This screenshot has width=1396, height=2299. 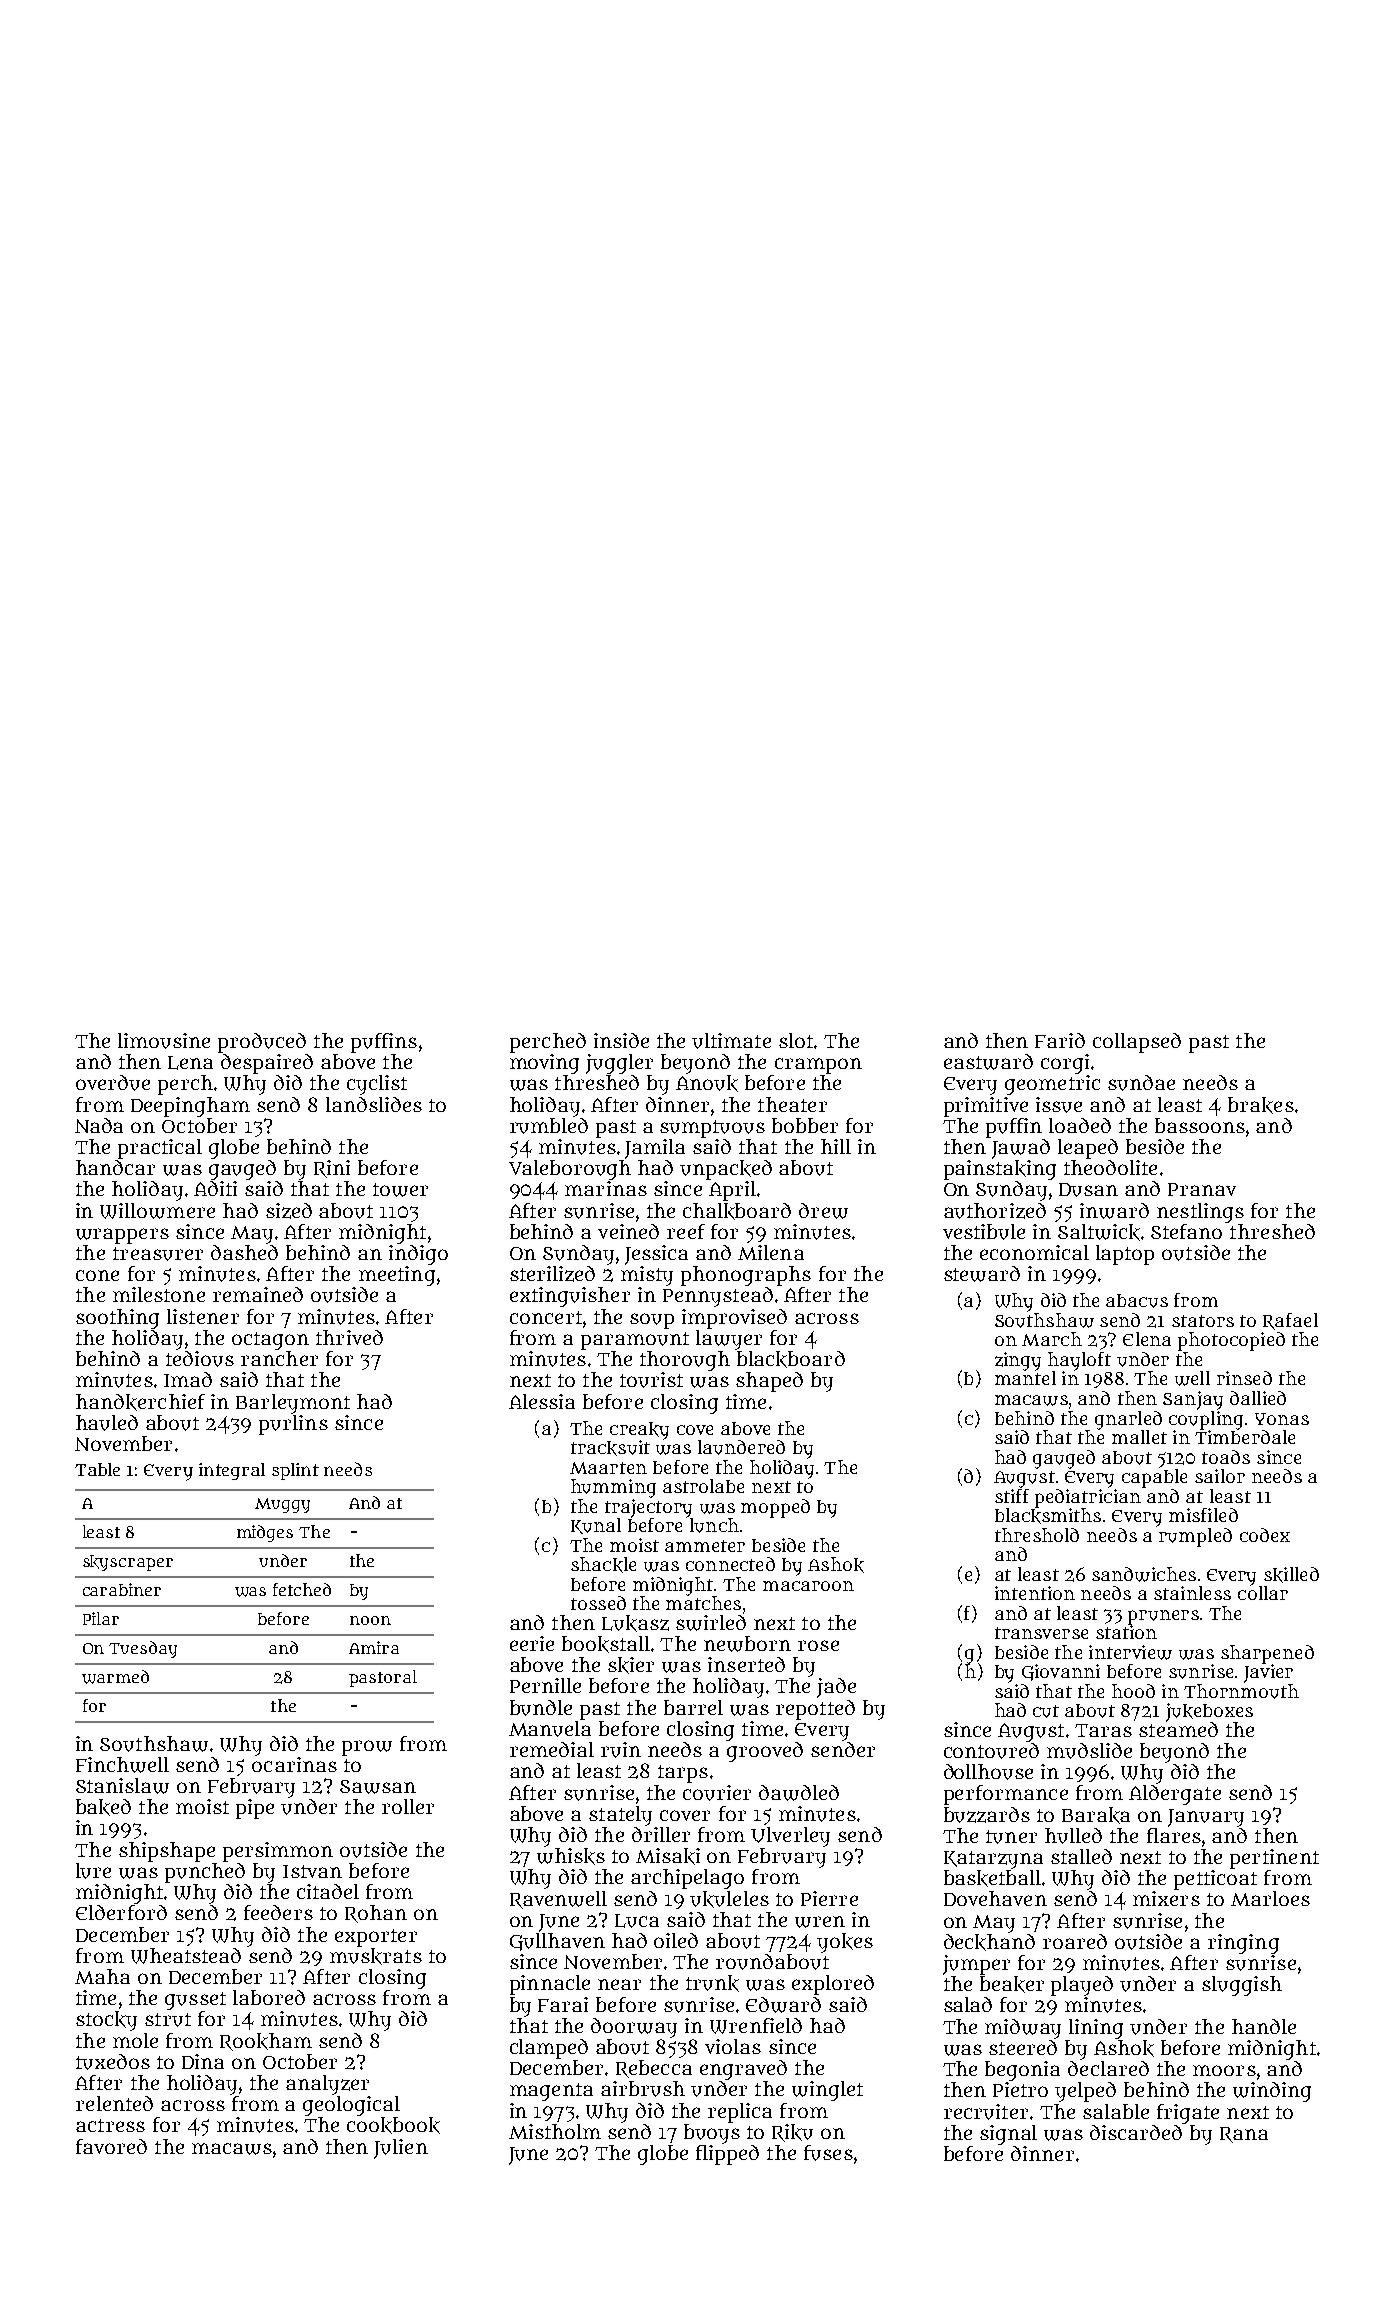 What do you see at coordinates (549, 1126) in the screenshot?
I see `rumbled` at bounding box center [549, 1126].
